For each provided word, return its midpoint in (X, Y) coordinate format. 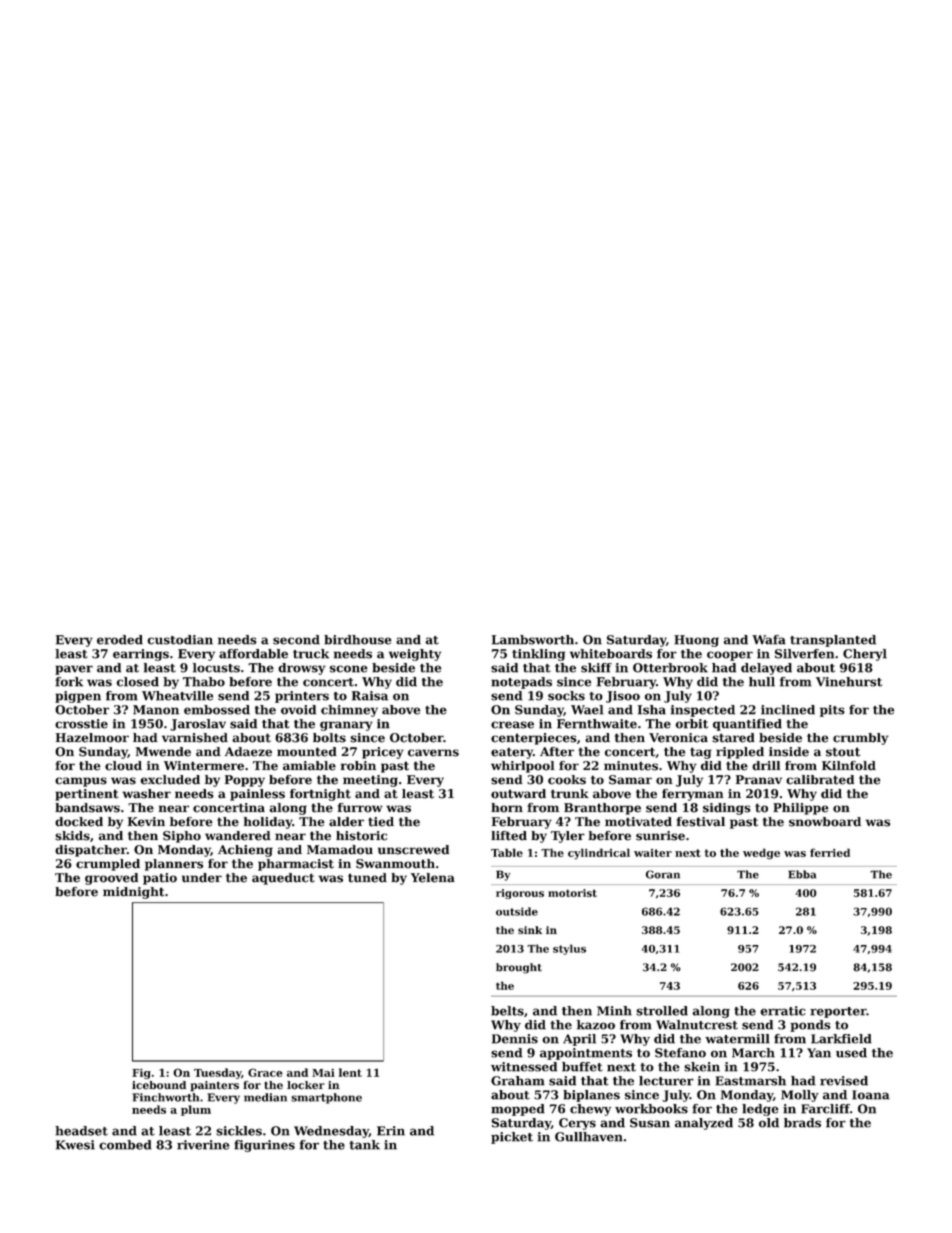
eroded (120, 640)
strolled (662, 1011)
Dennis (515, 1039)
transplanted (833, 641)
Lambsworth (533, 640)
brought (519, 968)
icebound (159, 1085)
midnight (133, 893)
